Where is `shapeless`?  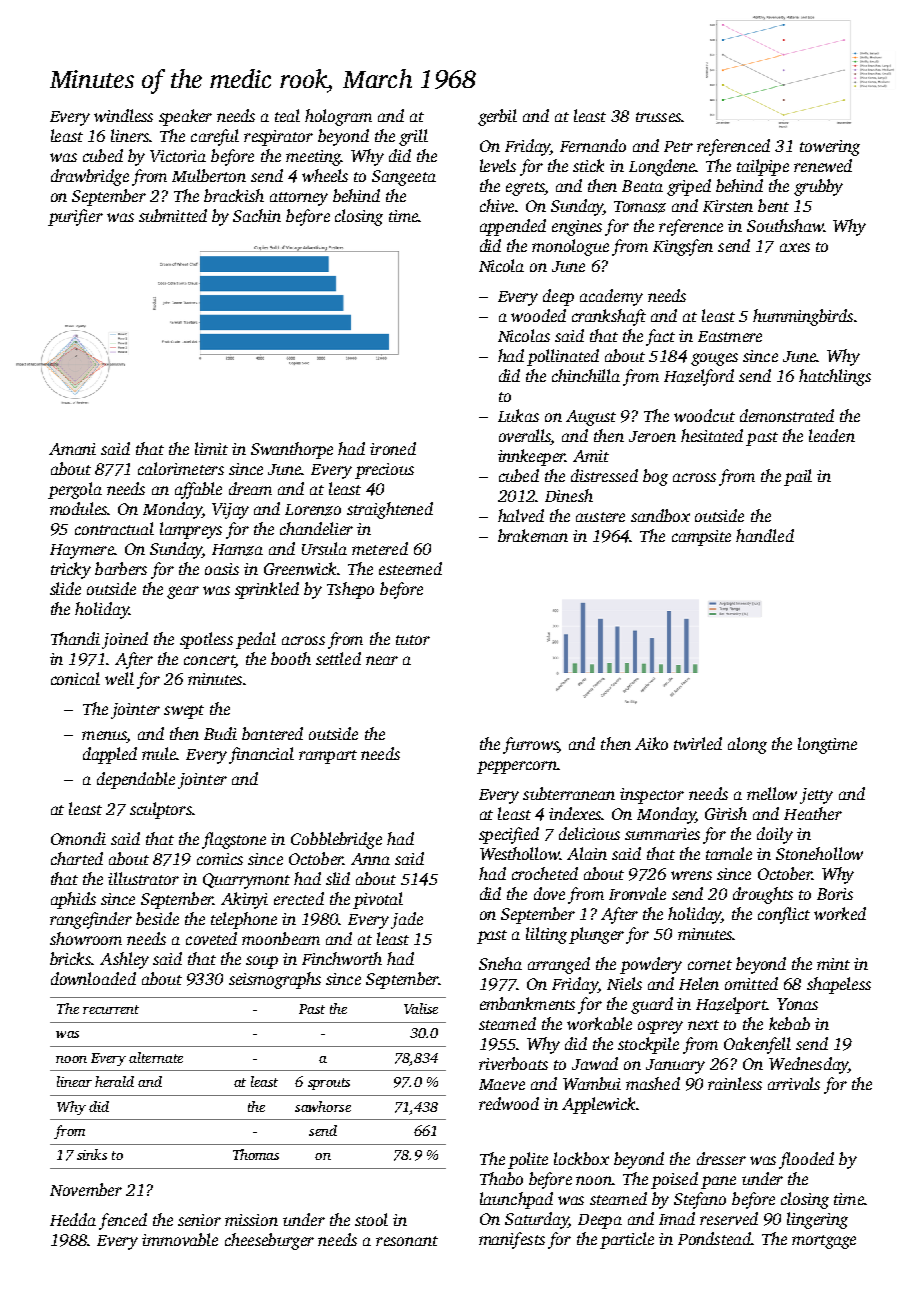
shapeless is located at coordinates (839, 985).
